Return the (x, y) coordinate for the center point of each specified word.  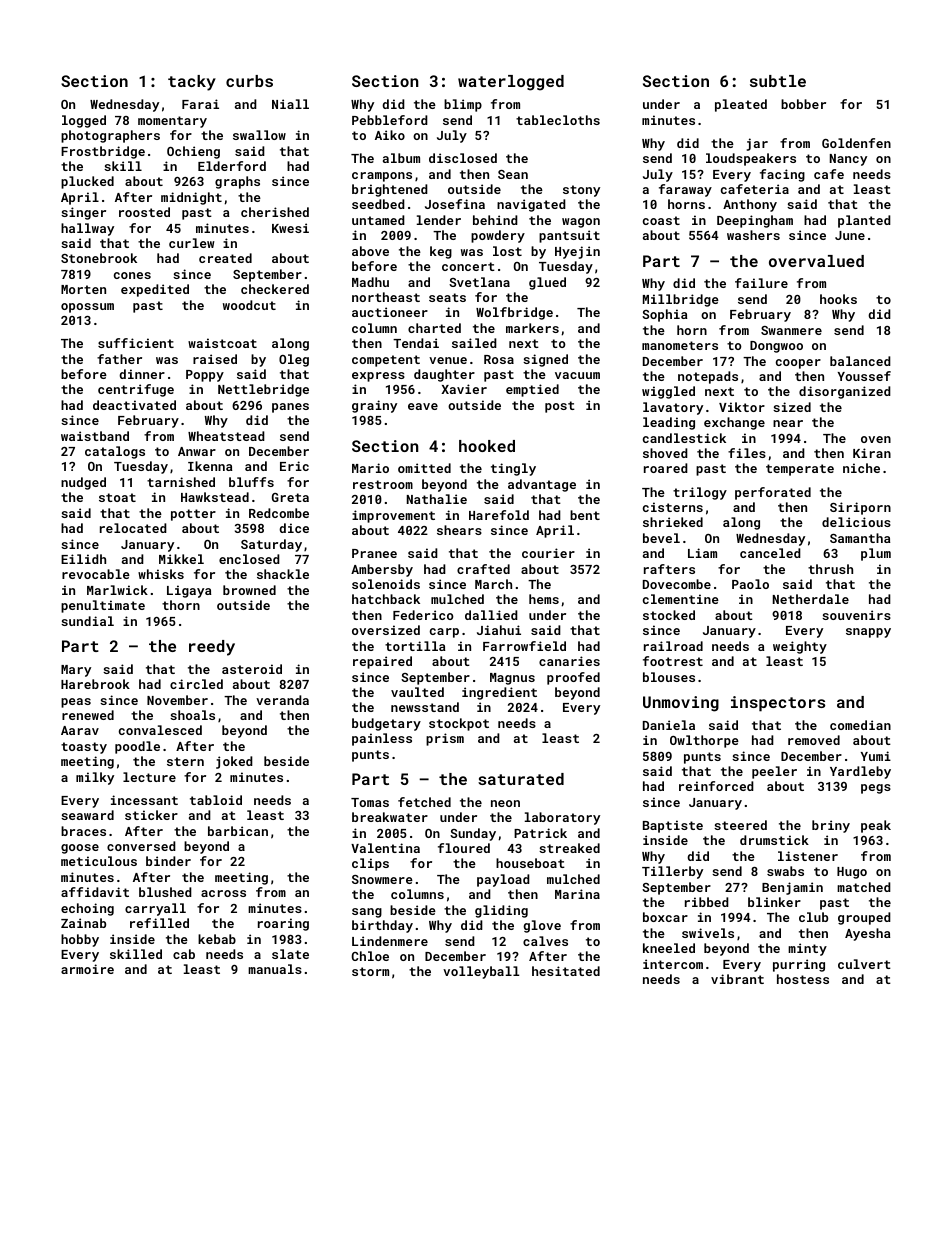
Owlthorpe (704, 741)
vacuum (577, 375)
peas (76, 703)
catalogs (115, 452)
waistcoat (222, 343)
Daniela (669, 725)
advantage (542, 485)
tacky (192, 83)
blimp (463, 105)
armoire (87, 969)
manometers (680, 345)
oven (876, 439)
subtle (778, 81)
